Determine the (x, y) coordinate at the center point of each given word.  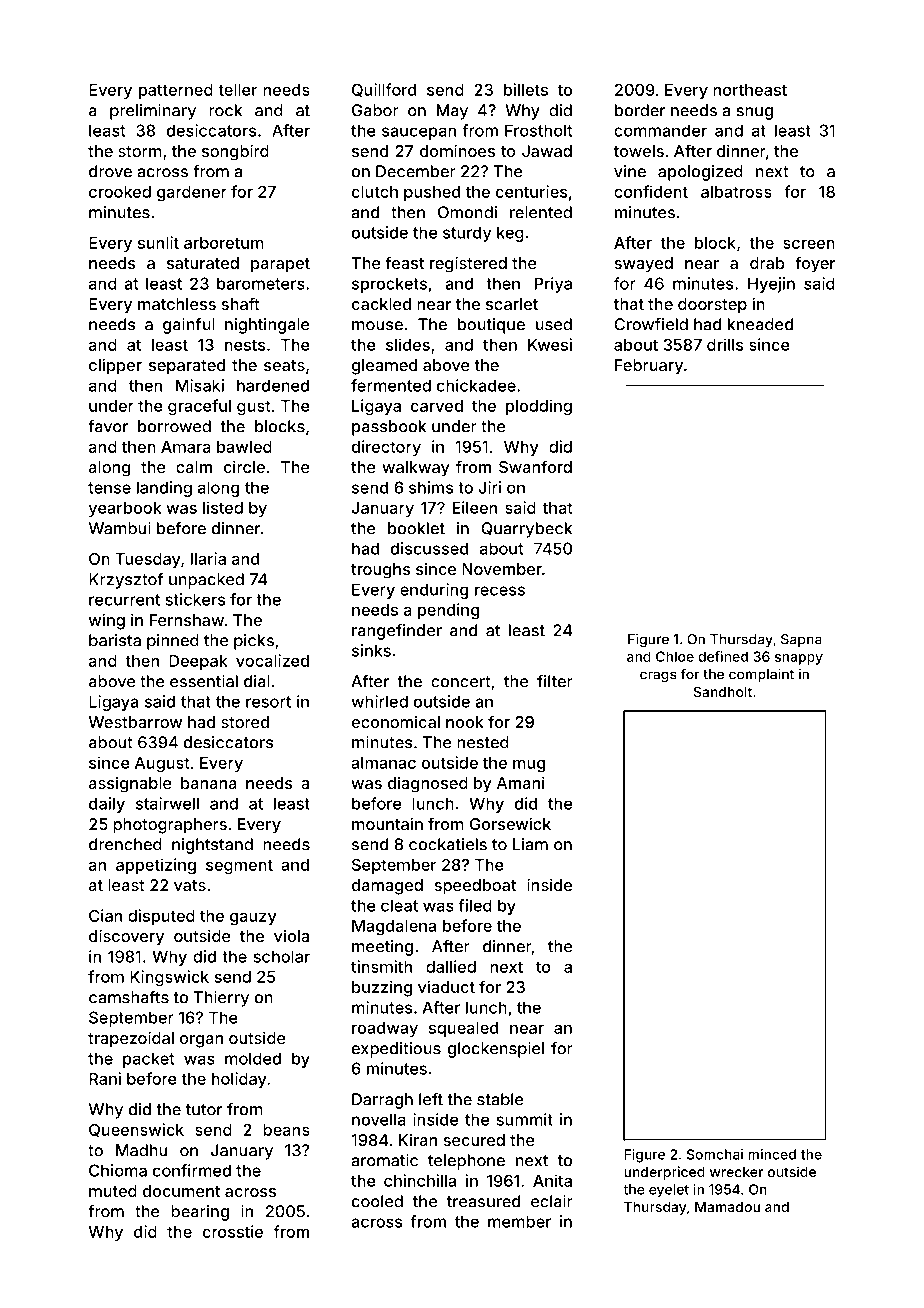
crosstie (233, 1231)
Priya (553, 285)
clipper (115, 366)
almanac (383, 763)
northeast (750, 90)
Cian (105, 915)
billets (526, 89)
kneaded (760, 324)
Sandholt (723, 691)
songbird (235, 152)
